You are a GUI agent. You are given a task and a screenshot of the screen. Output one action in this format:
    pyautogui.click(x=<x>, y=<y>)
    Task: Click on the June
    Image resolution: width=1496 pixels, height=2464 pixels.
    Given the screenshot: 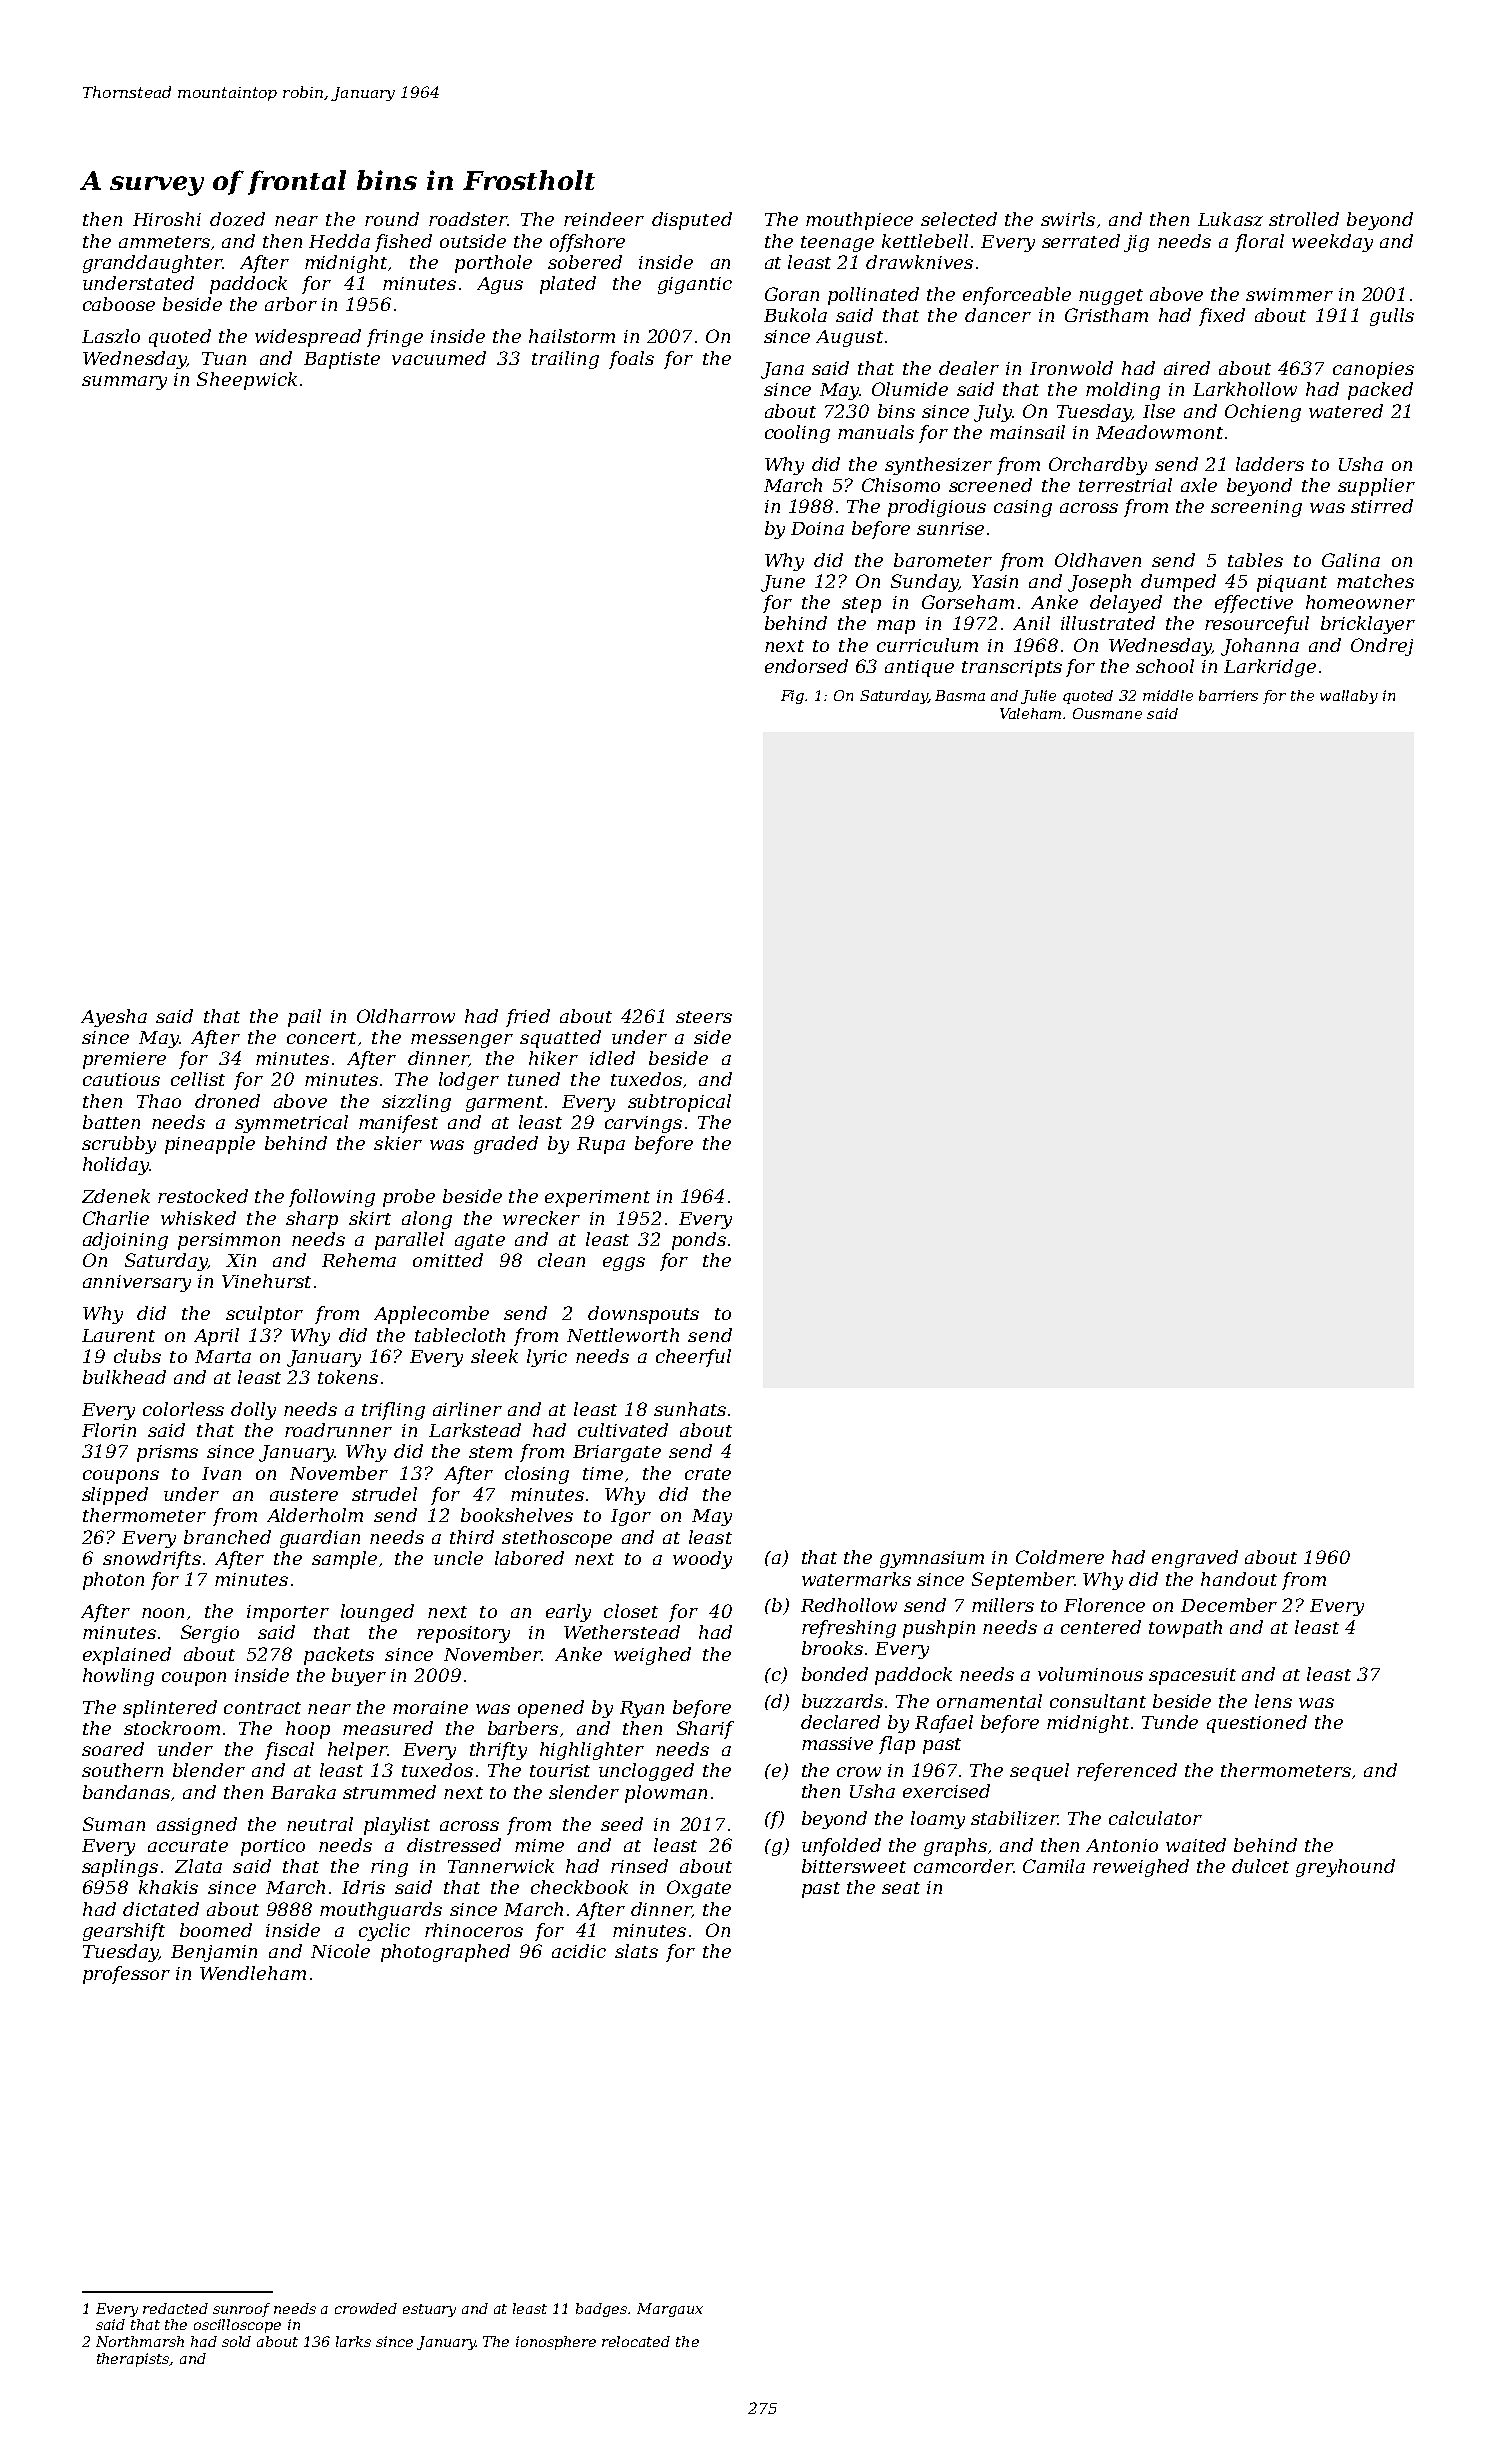 What is the action you would take?
    pyautogui.click(x=783, y=583)
